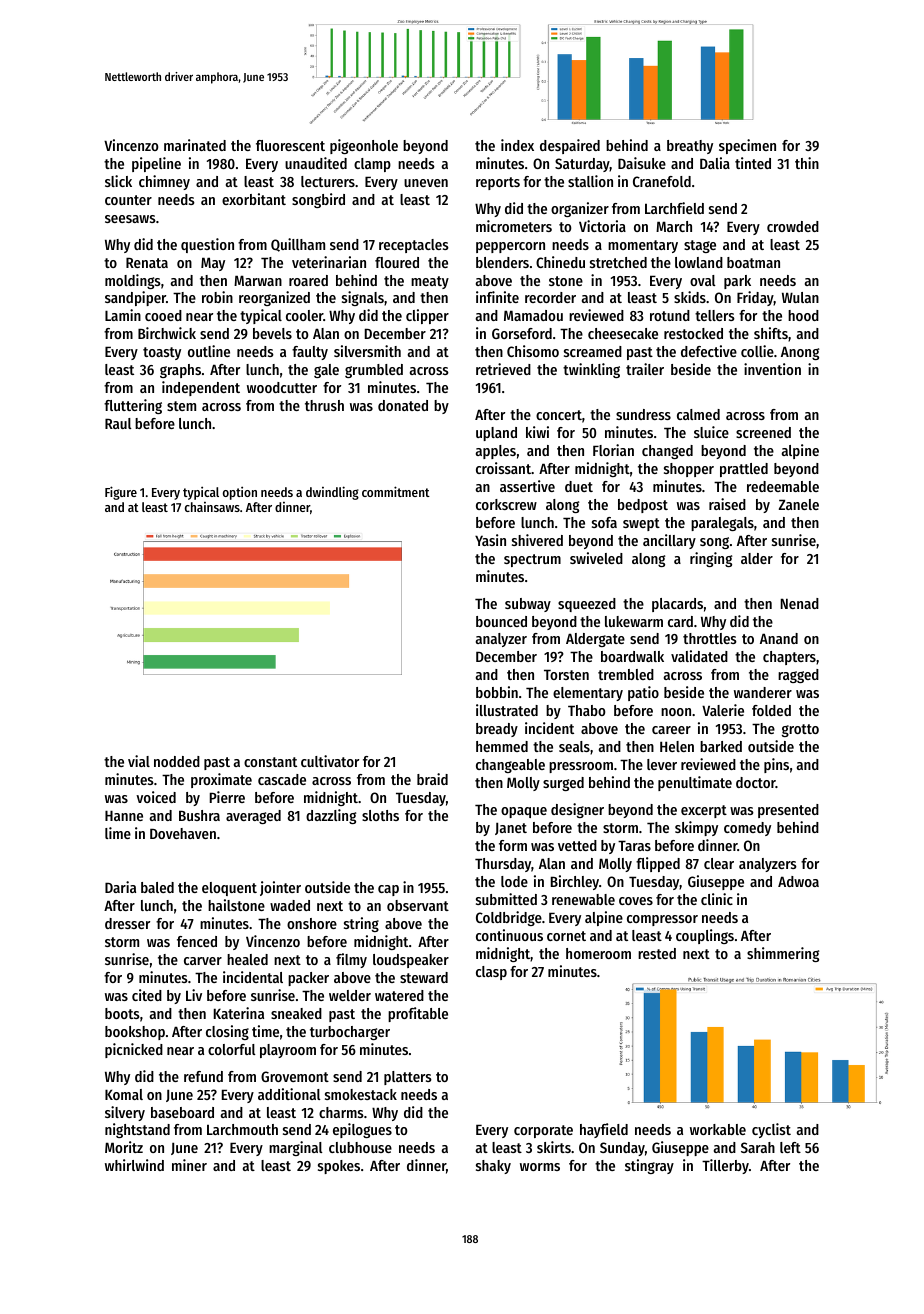 Image resolution: width=924 pixels, height=1314 pixels. Describe the element at coordinates (779, 638) in the document. I see `Anand` at that location.
